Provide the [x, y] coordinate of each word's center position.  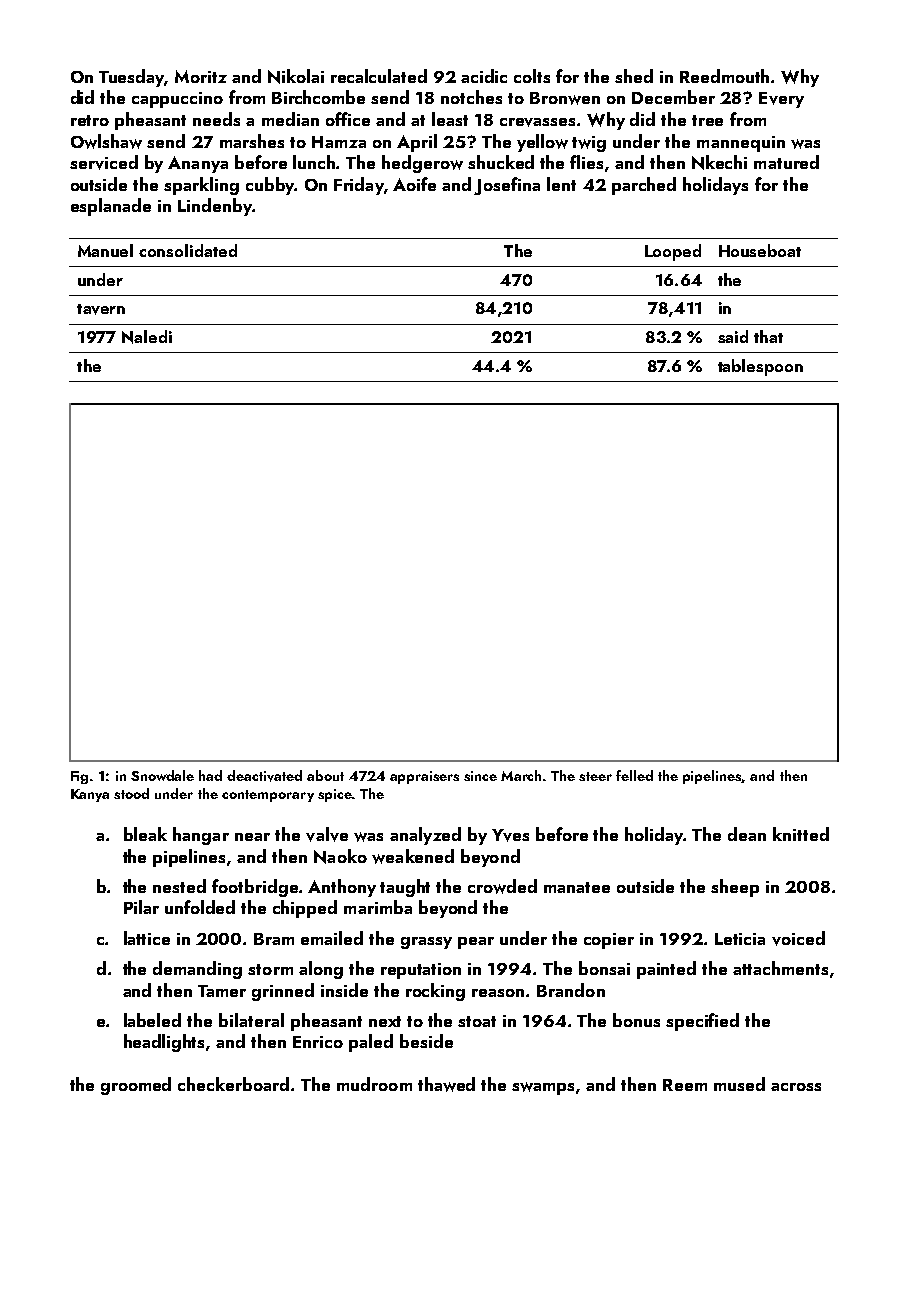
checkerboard [233, 1084]
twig [589, 144]
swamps [543, 1088]
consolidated [188, 250]
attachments [780, 968]
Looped [673, 252]
